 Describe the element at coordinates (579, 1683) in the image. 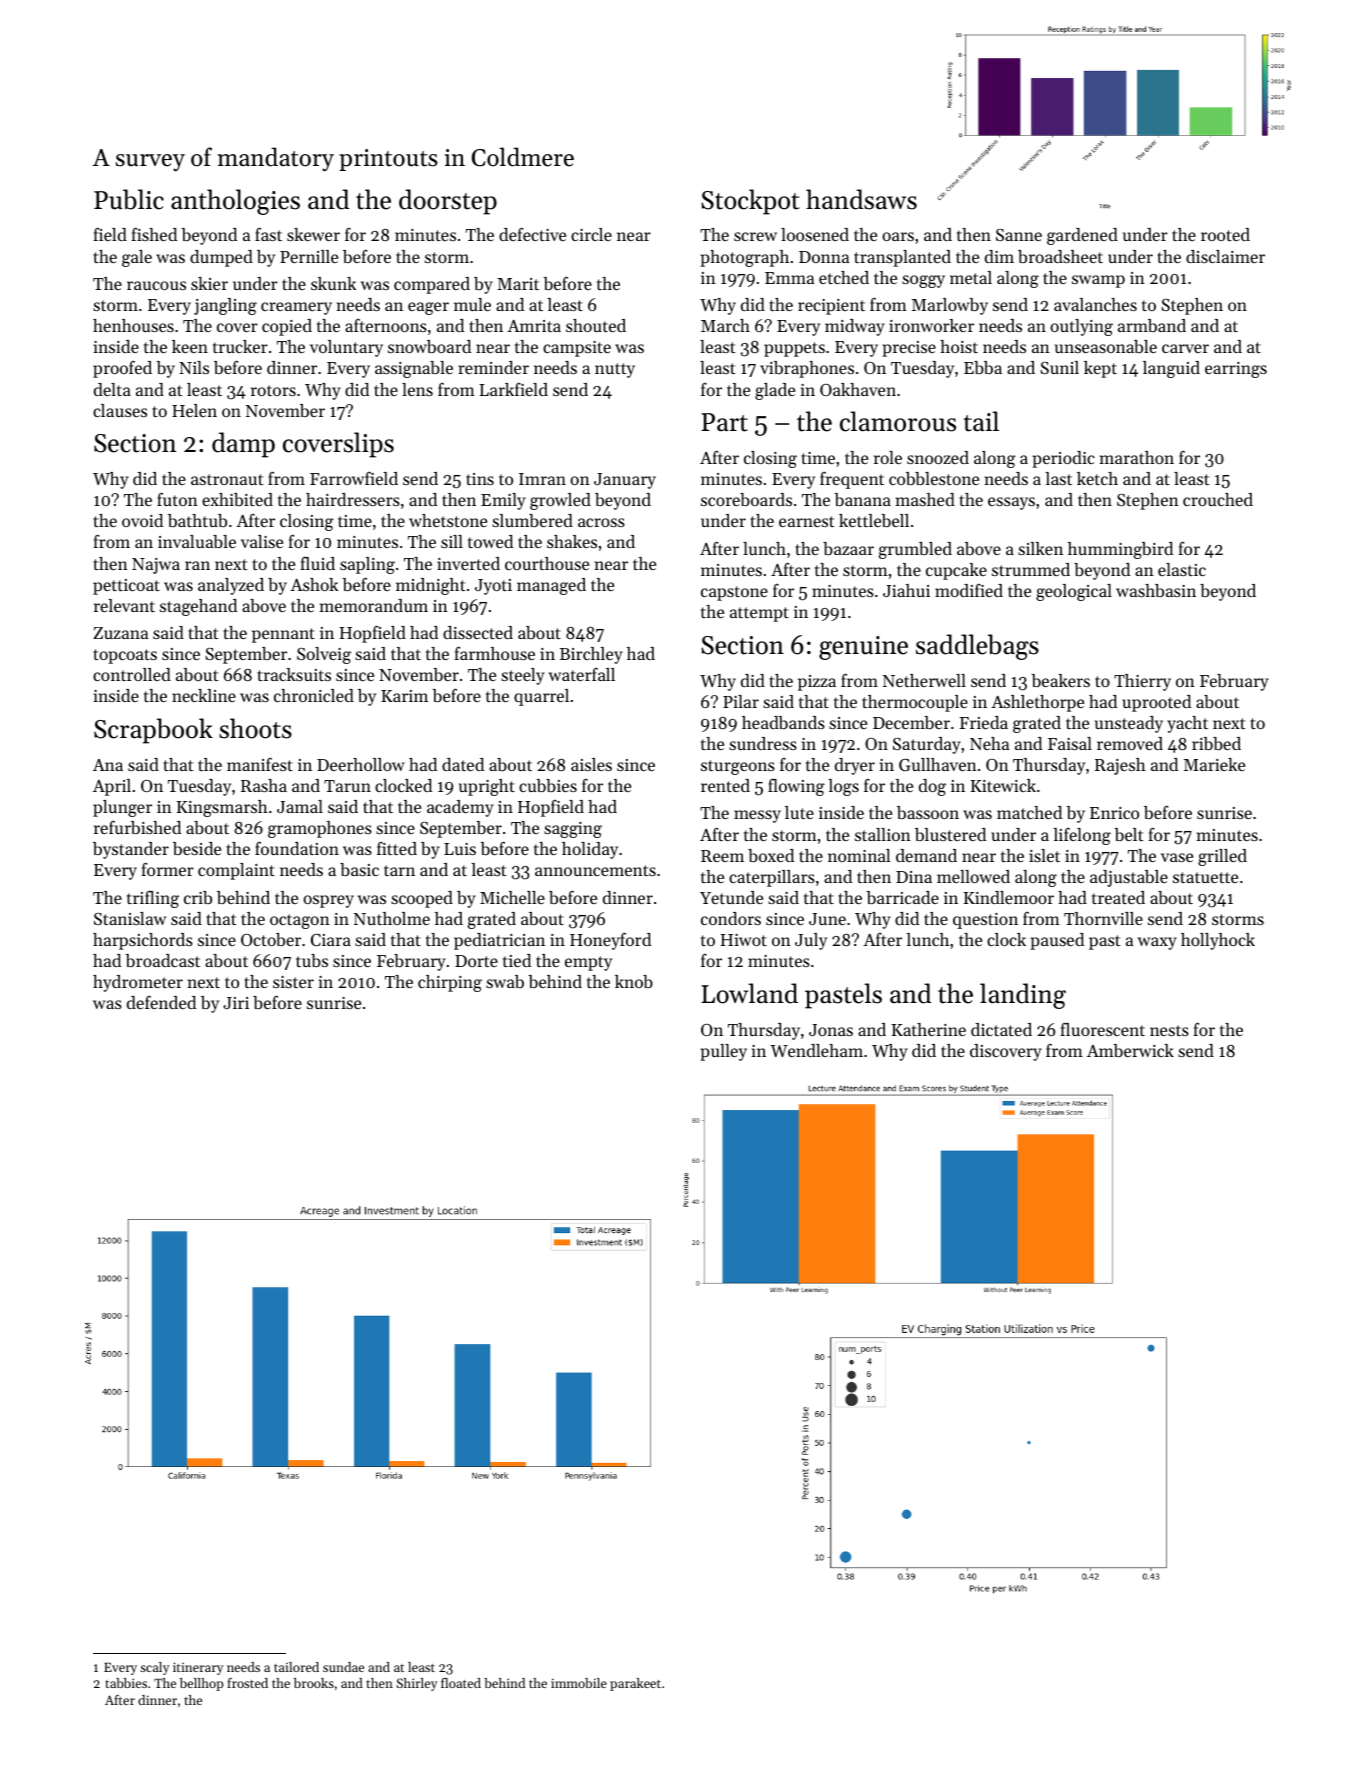

I see `immobile` at that location.
